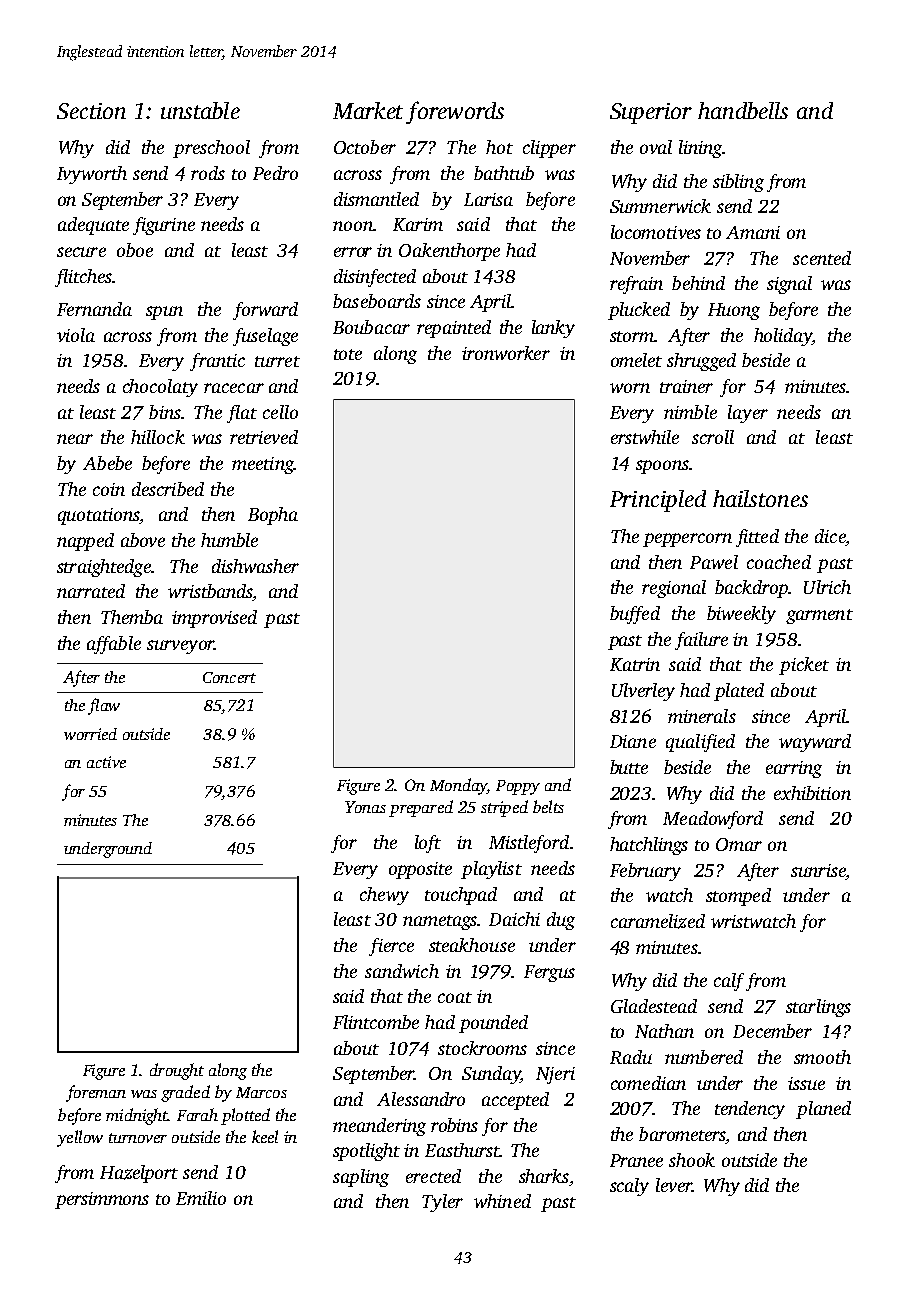 The height and width of the screenshot is (1316, 908). I want to click on shook, so click(692, 1160).
